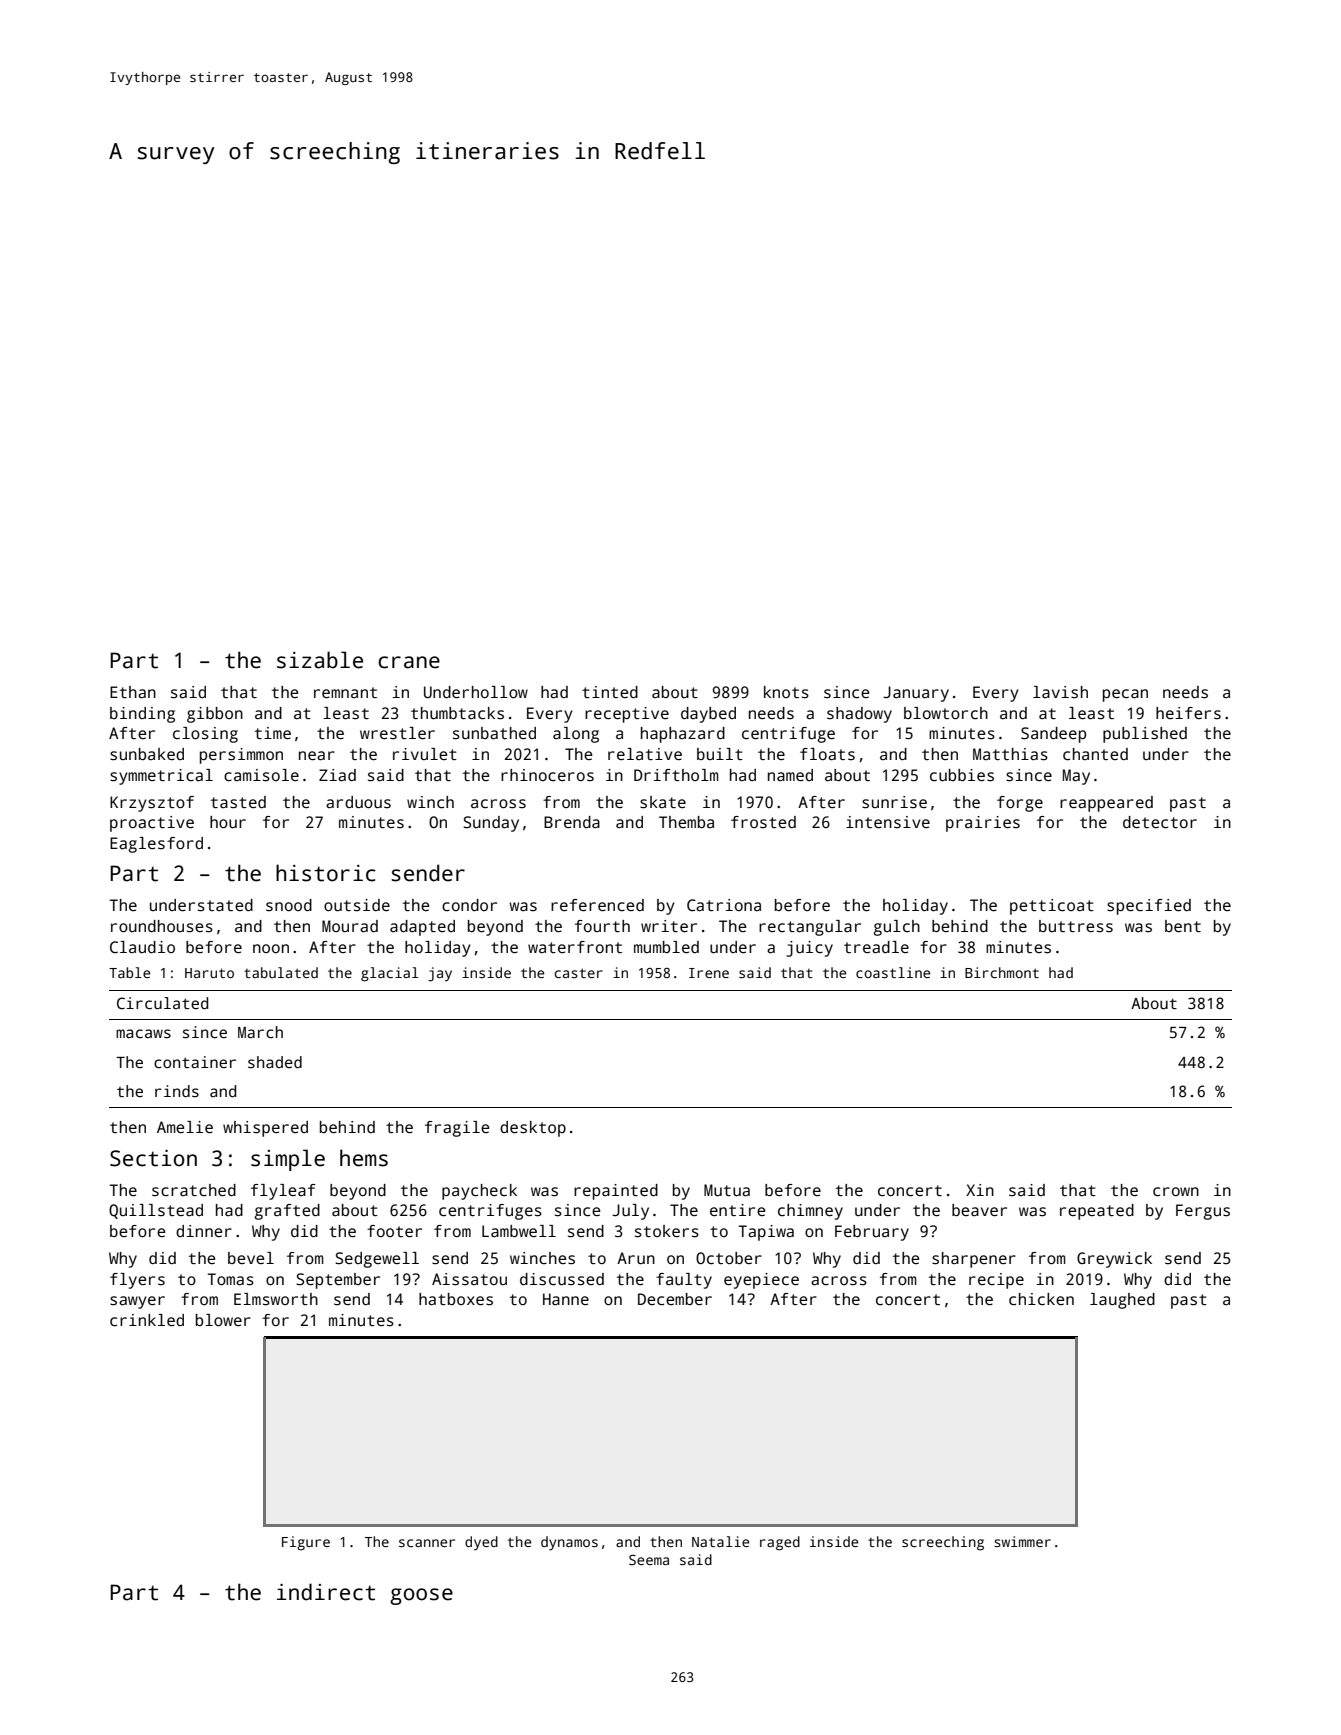  I want to click on Driftholm, so click(676, 775).
